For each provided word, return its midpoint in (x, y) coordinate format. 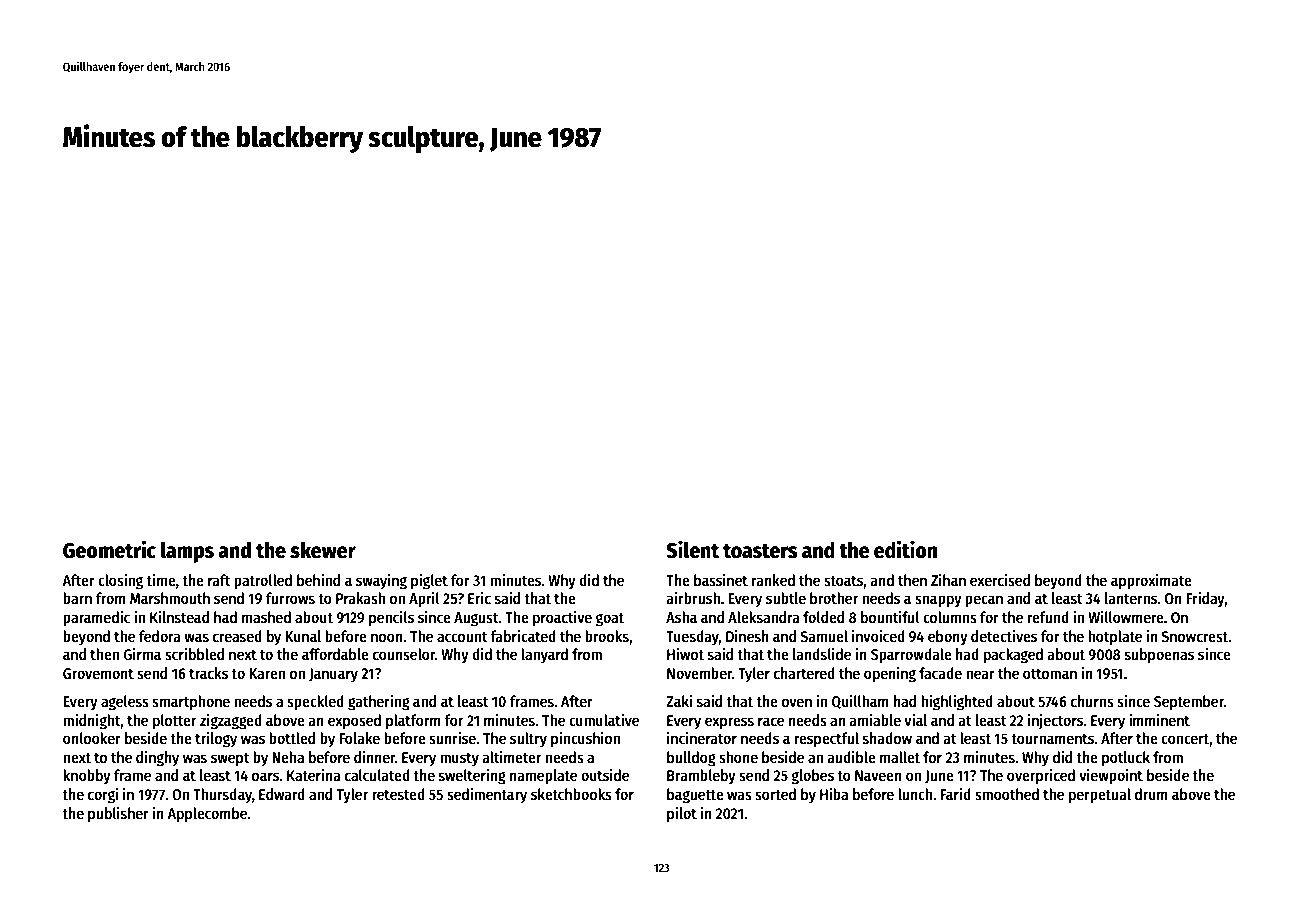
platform (413, 722)
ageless (125, 703)
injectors (1055, 721)
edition (905, 549)
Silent (692, 549)
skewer (323, 550)
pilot (682, 815)
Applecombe (207, 815)
